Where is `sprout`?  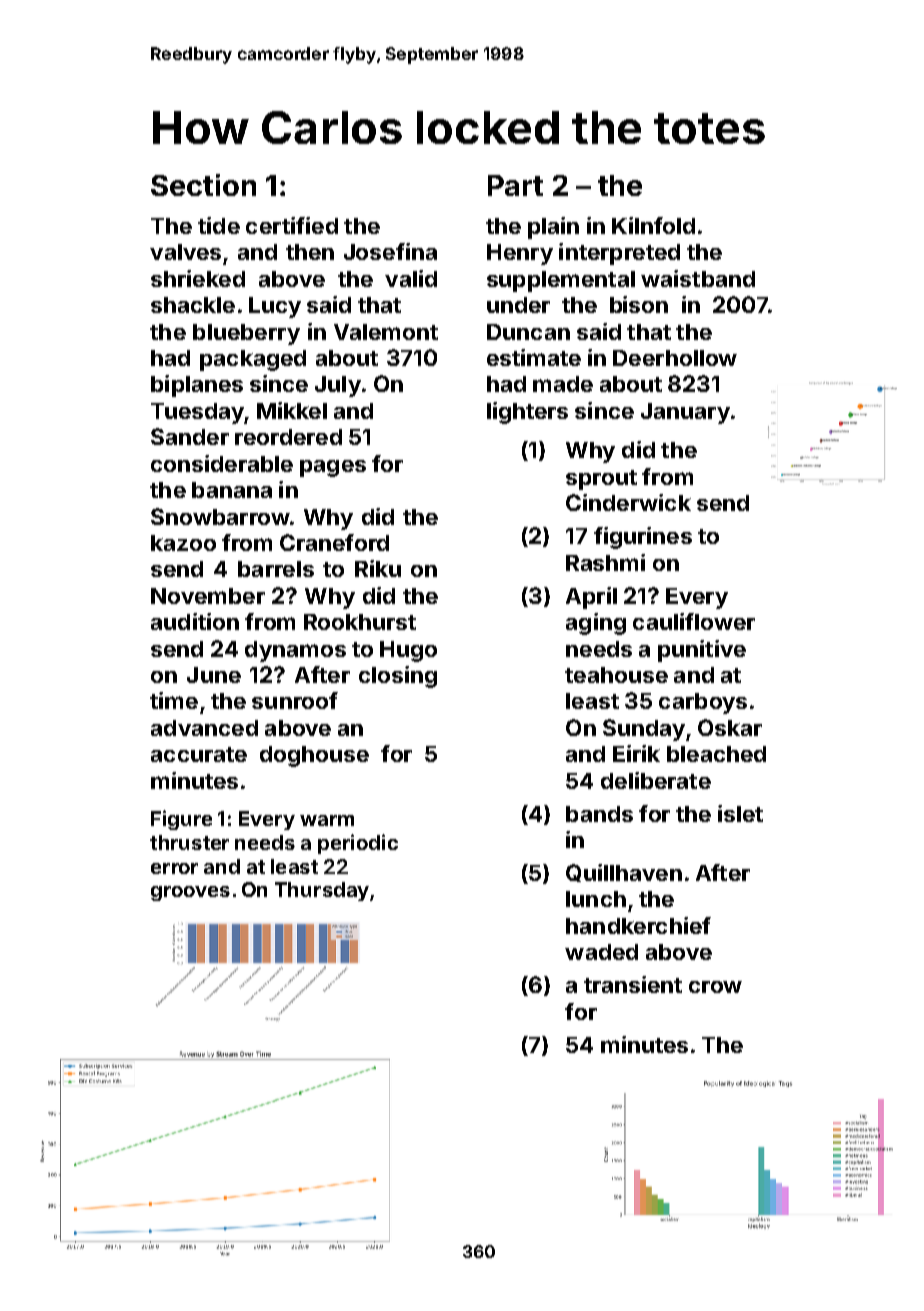
sprout is located at coordinates (601, 480).
